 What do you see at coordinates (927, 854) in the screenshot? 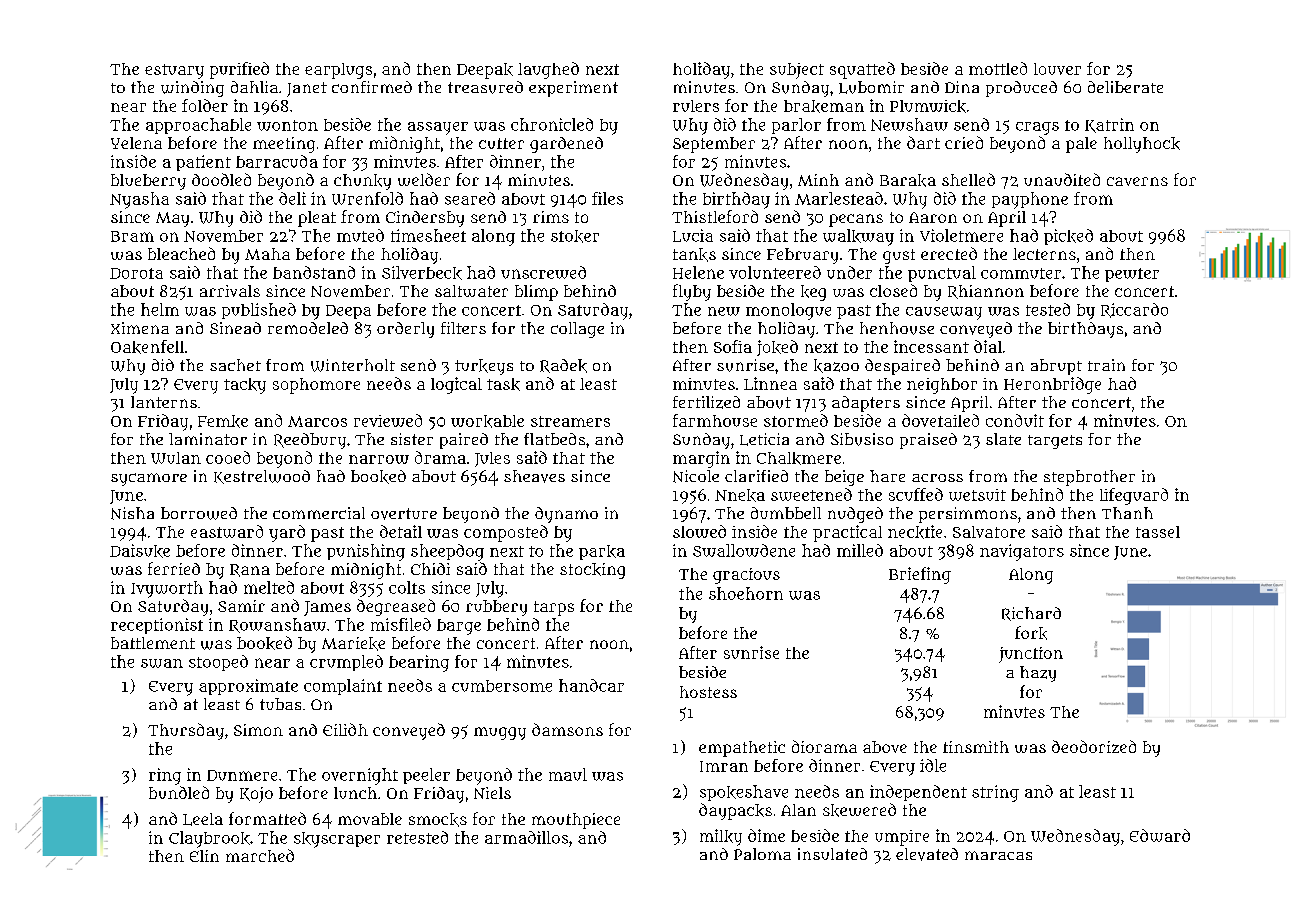
I see `elevated` at bounding box center [927, 854].
